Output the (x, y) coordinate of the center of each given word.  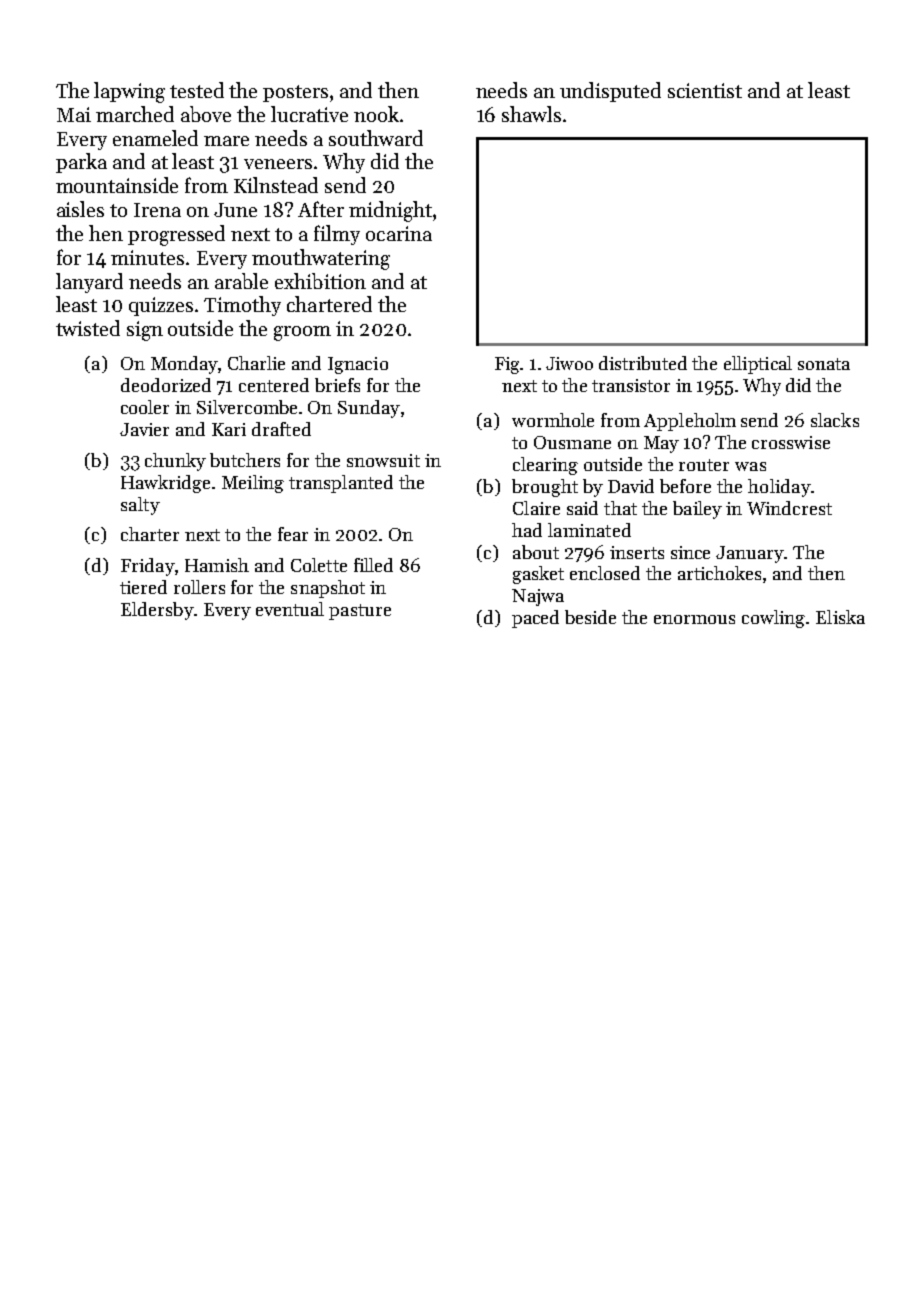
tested (197, 90)
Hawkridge (165, 484)
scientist (705, 90)
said (582, 508)
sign (145, 331)
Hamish (217, 565)
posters (295, 93)
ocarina (399, 233)
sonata (824, 364)
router (704, 465)
